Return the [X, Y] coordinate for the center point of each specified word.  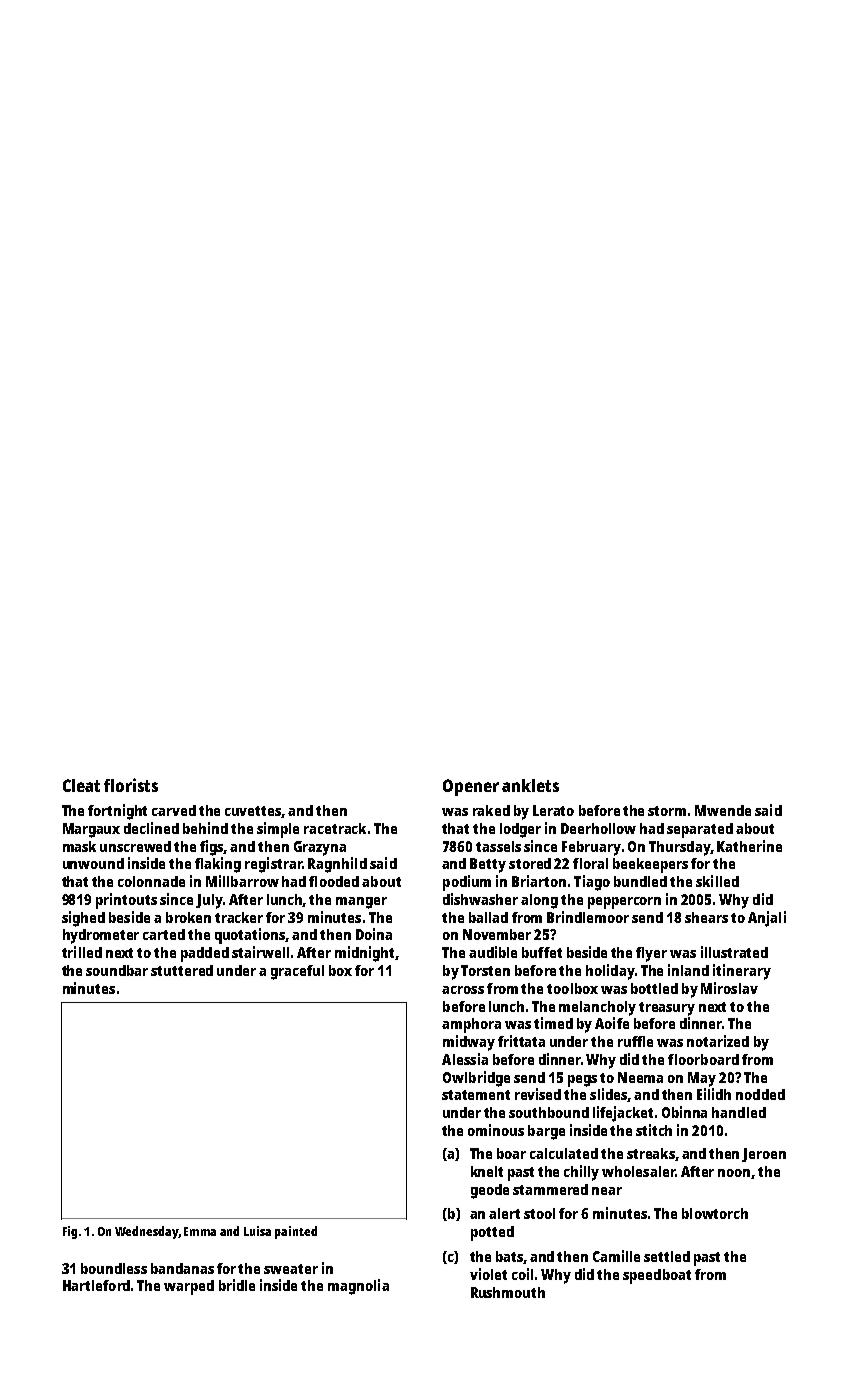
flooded [334, 881]
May [702, 1079]
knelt [487, 1171]
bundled [640, 881]
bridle [237, 1285]
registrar [273, 865]
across [463, 990]
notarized [718, 1041]
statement [476, 1095]
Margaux [91, 830]
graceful [297, 972]
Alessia [465, 1059]
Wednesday [146, 1232]
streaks [651, 1153]
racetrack [335, 828]
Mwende [723, 810]
